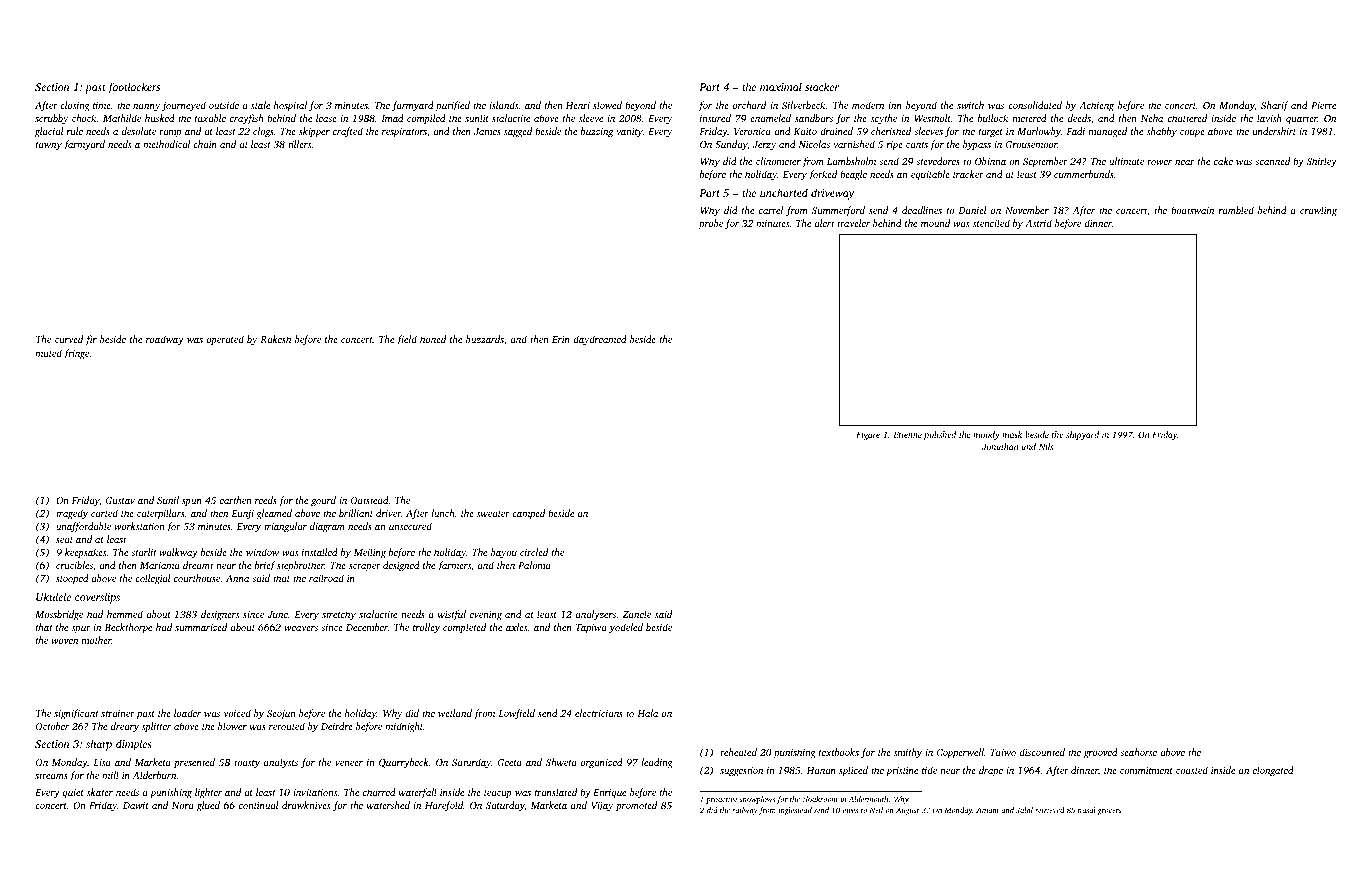 The height and width of the page is (887, 1372). I want to click on slowed, so click(607, 105).
